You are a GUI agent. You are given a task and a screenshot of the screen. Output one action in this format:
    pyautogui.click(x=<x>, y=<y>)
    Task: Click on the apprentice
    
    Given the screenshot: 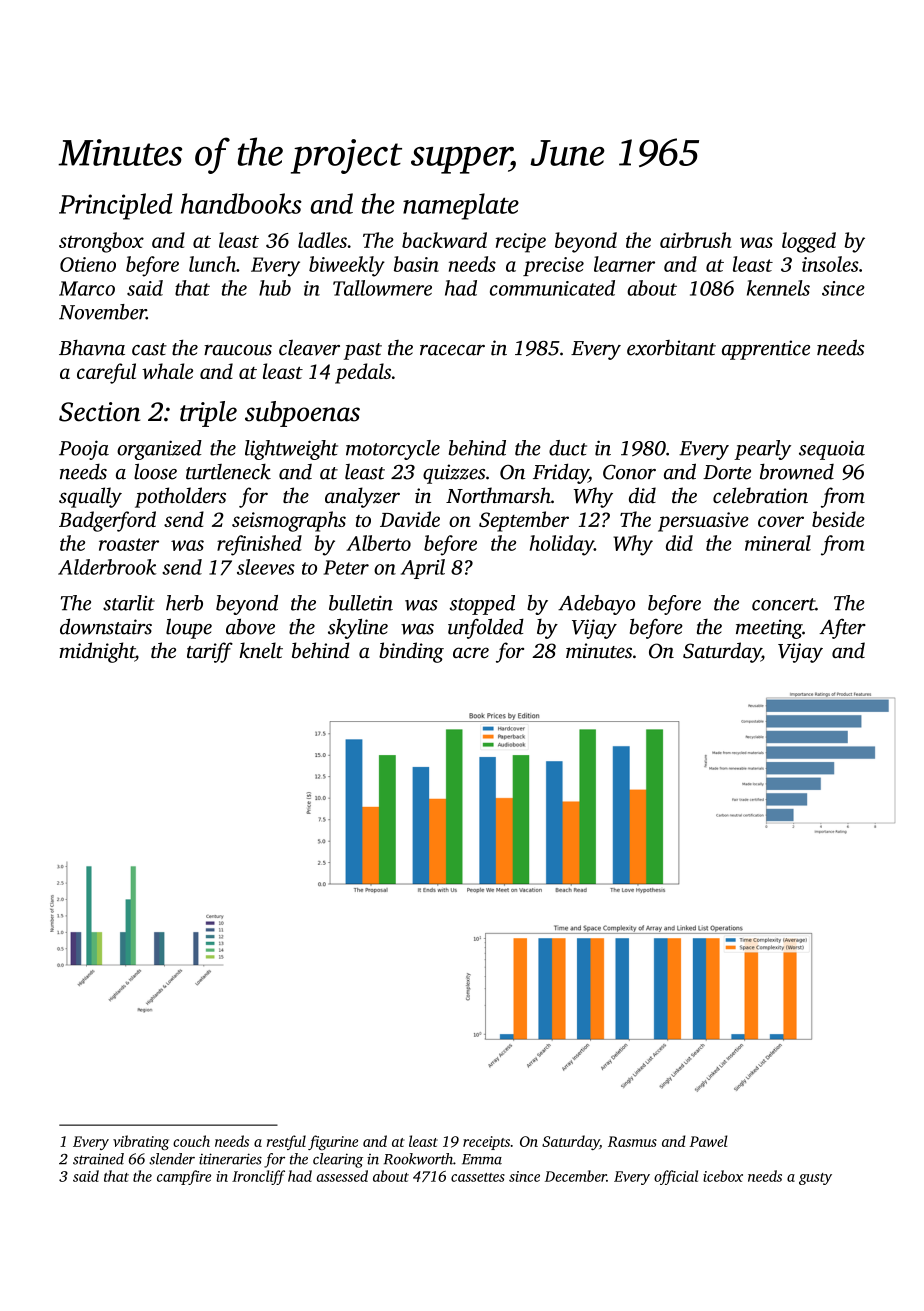 What is the action you would take?
    pyautogui.click(x=766, y=350)
